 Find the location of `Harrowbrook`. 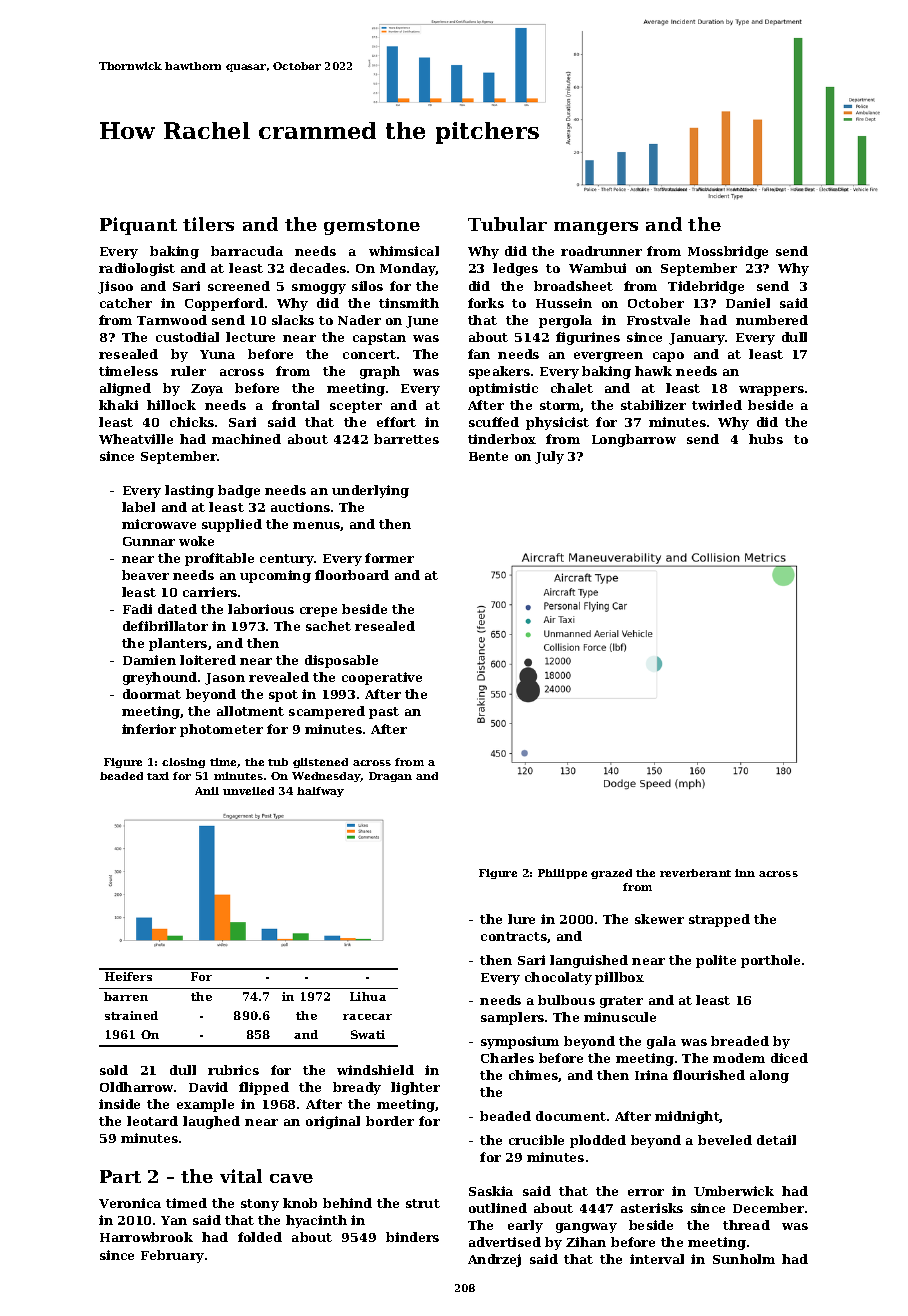

Harrowbrook is located at coordinates (146, 1237).
